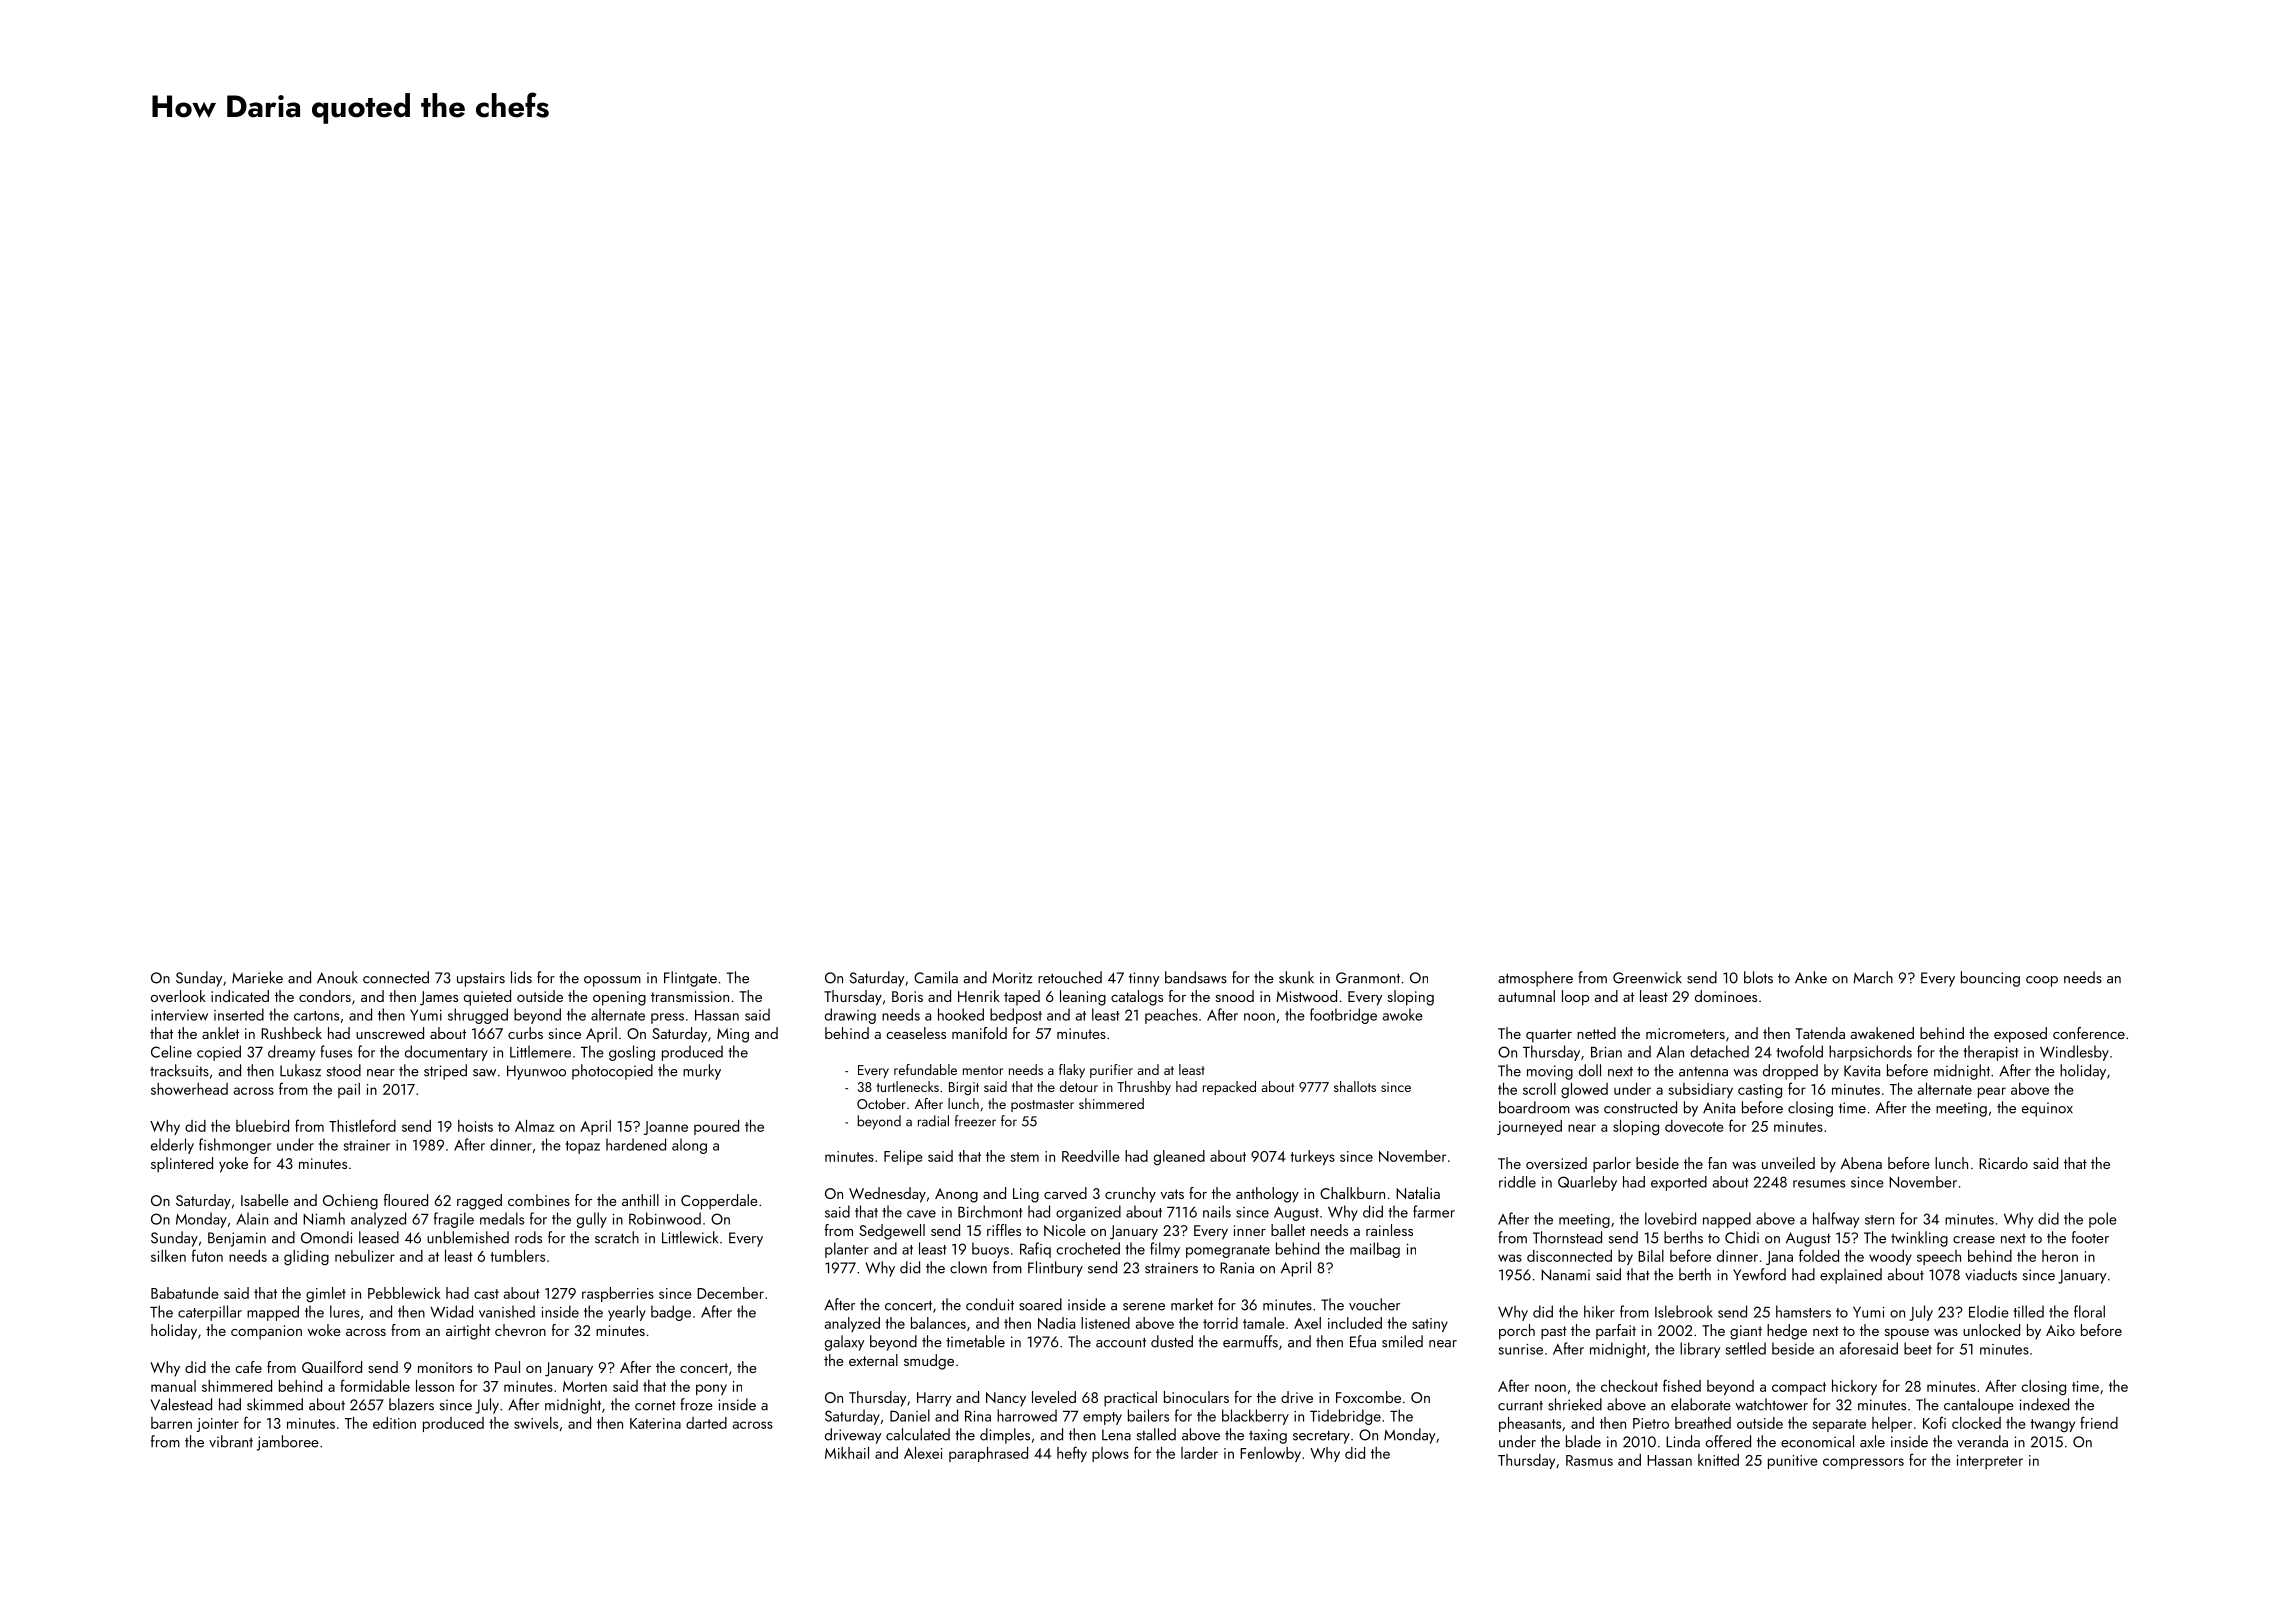  Describe the element at coordinates (1918, 1348) in the screenshot. I see `beet` at that location.
